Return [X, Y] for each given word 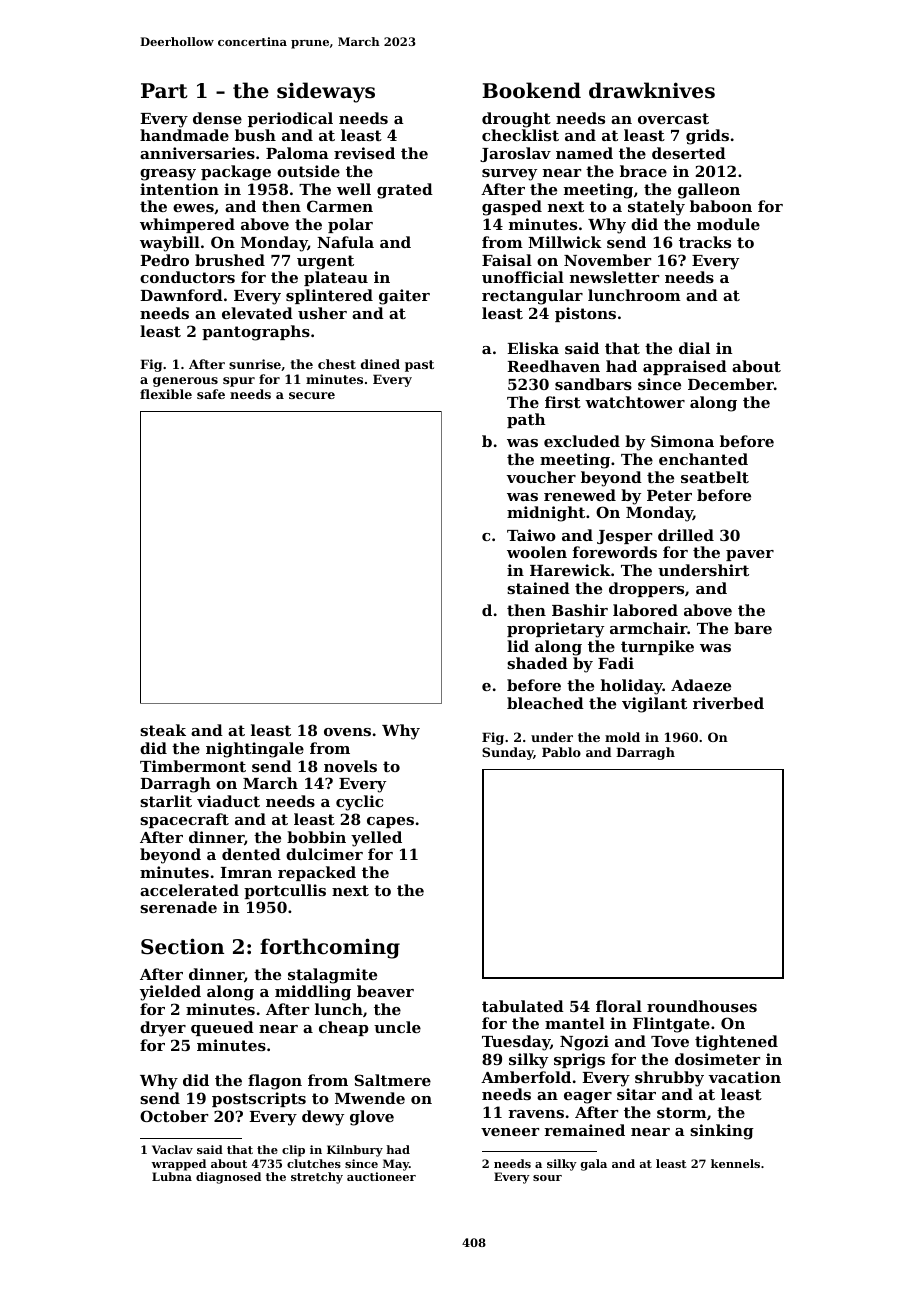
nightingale [255, 750]
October [174, 1116]
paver [750, 555]
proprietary [555, 630]
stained [538, 588]
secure [312, 395]
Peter [669, 495]
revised [364, 153]
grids [707, 137]
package [236, 173]
